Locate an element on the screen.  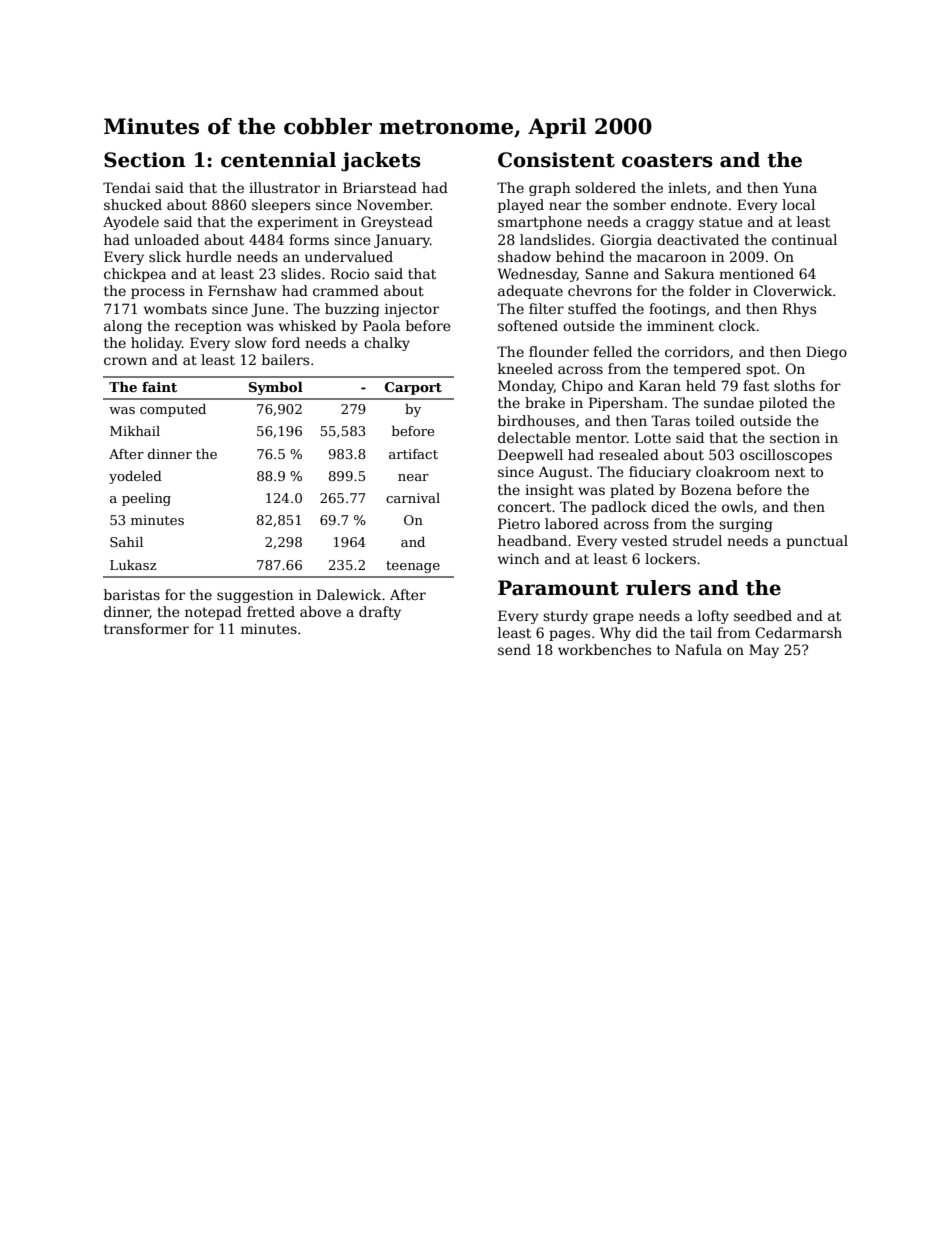
surging is located at coordinates (746, 525).
